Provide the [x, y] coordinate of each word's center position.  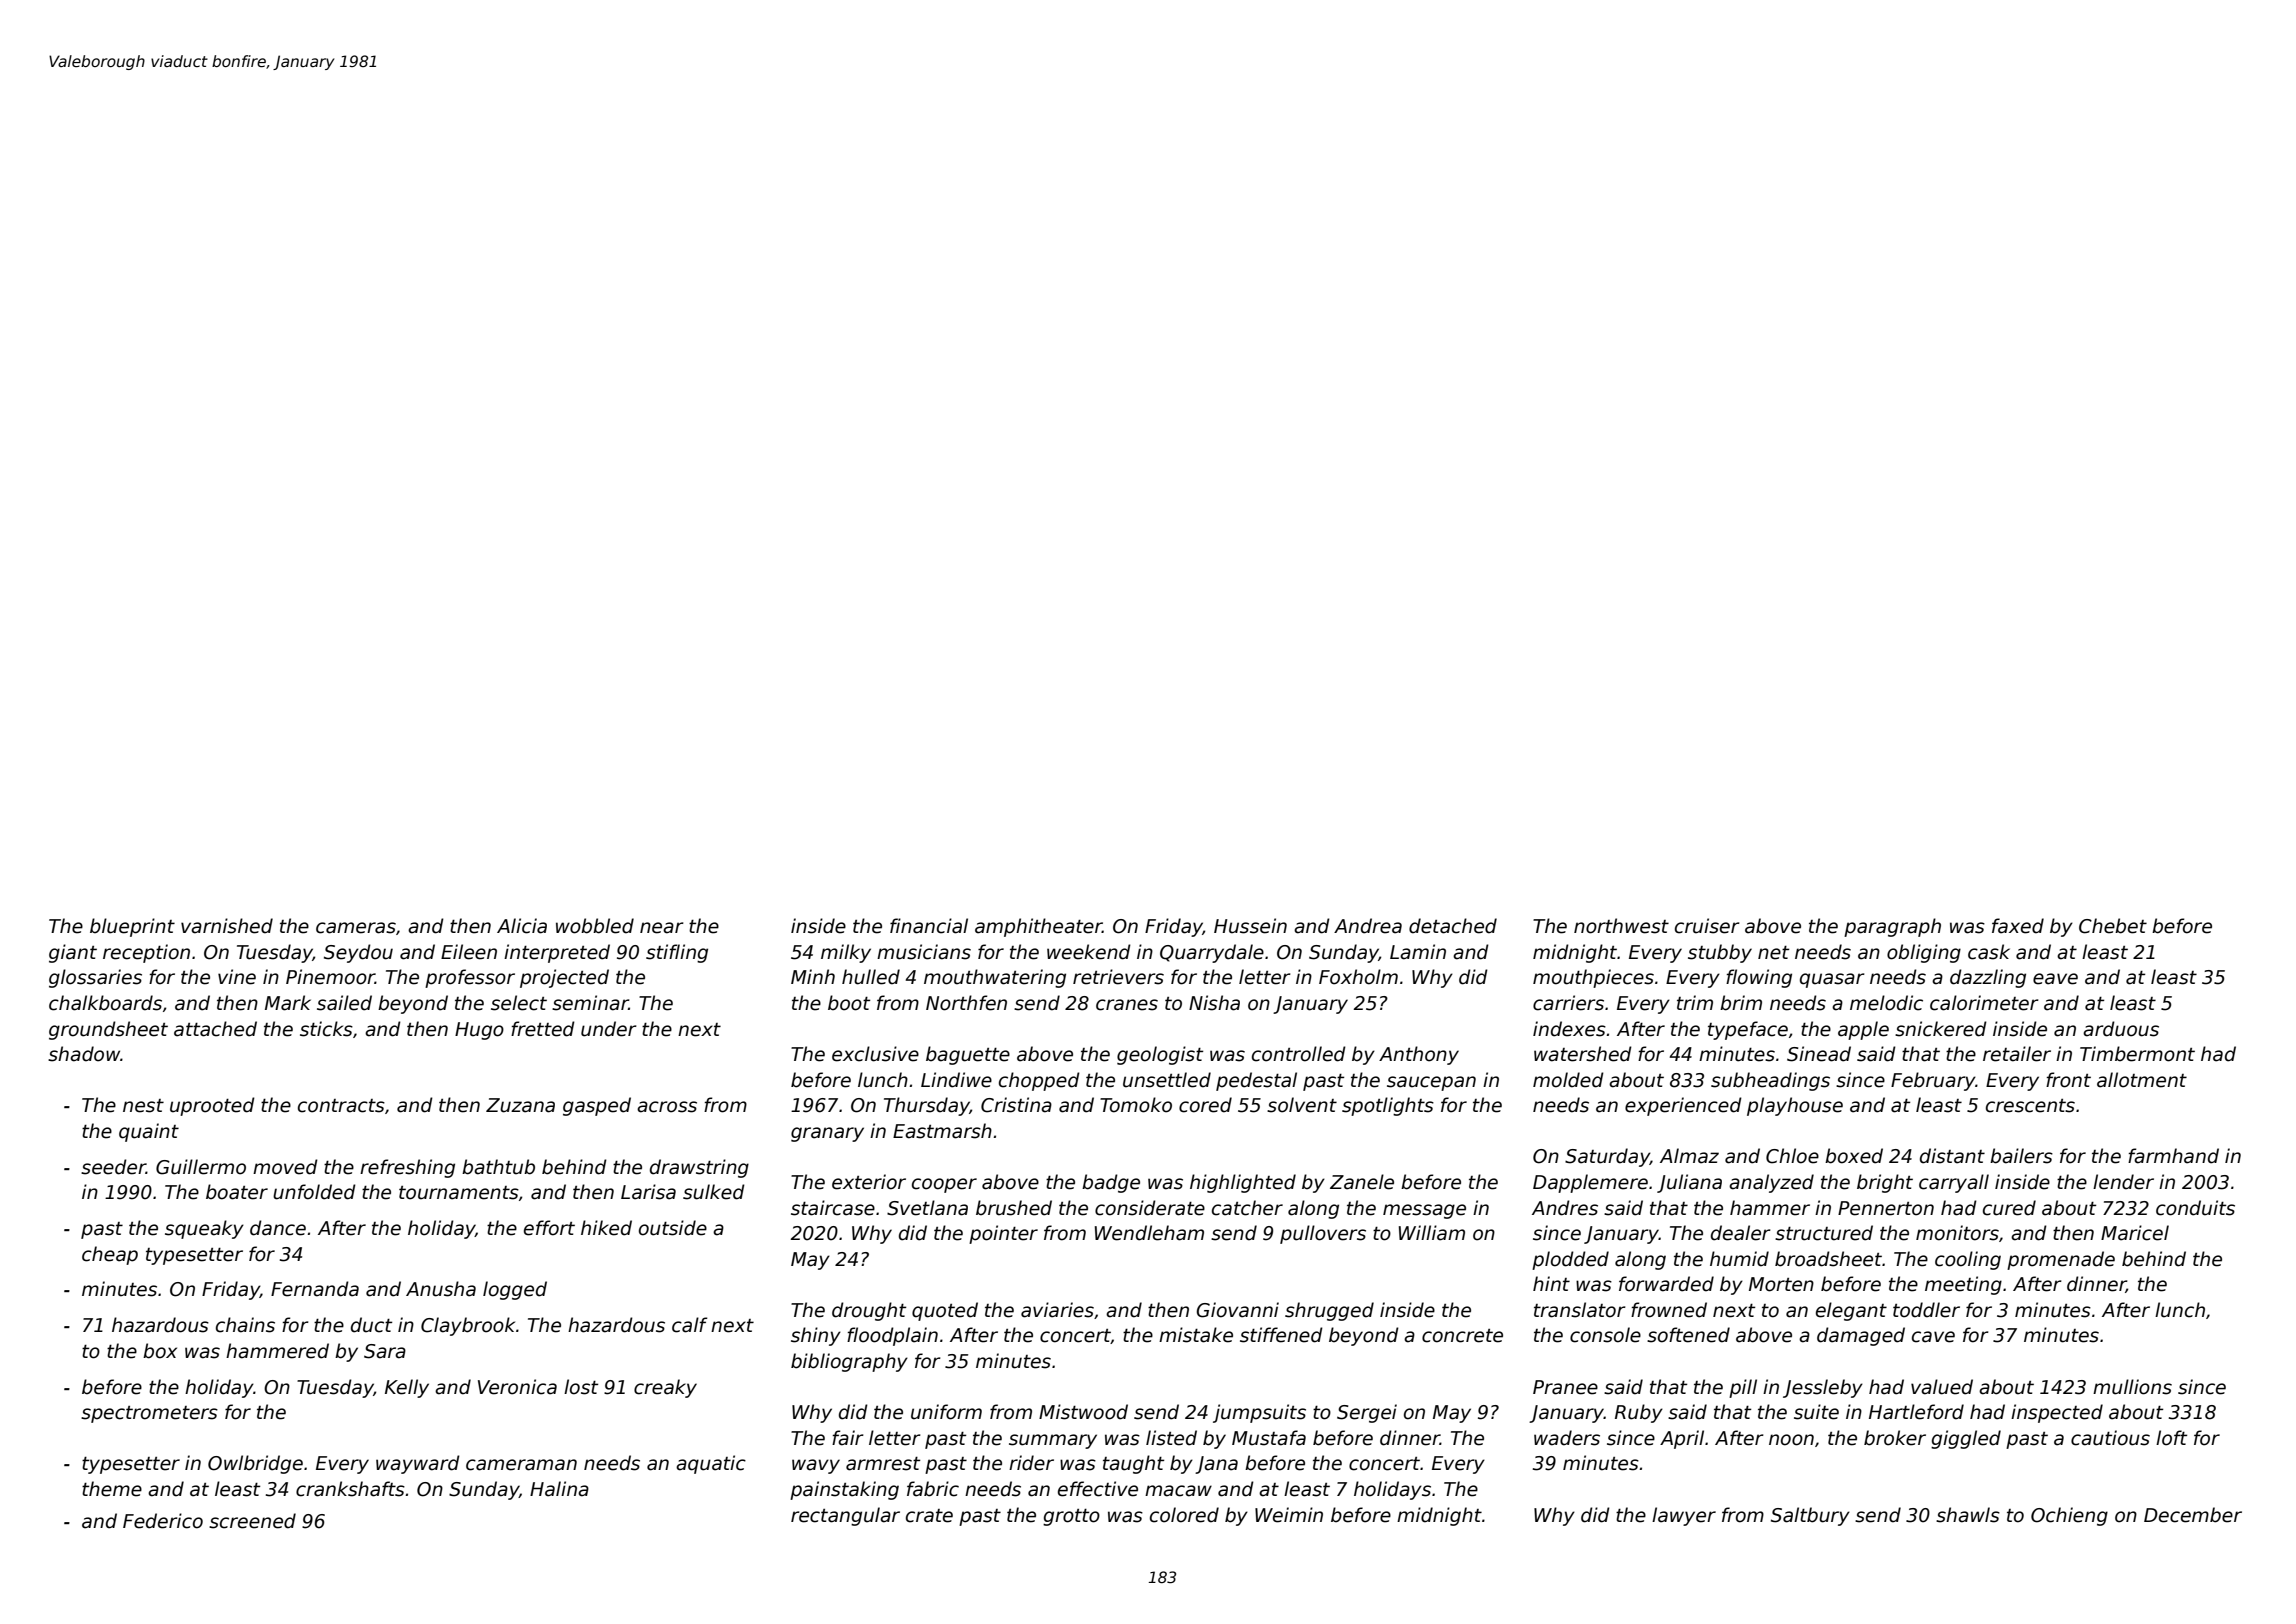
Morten [1781, 1284]
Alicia [522, 926]
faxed [2018, 926]
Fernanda [315, 1289]
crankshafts [350, 1489]
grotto [1071, 1517]
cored [1205, 1105]
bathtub [498, 1167]
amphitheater [1038, 927]
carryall [1954, 1183]
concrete [1462, 1336]
